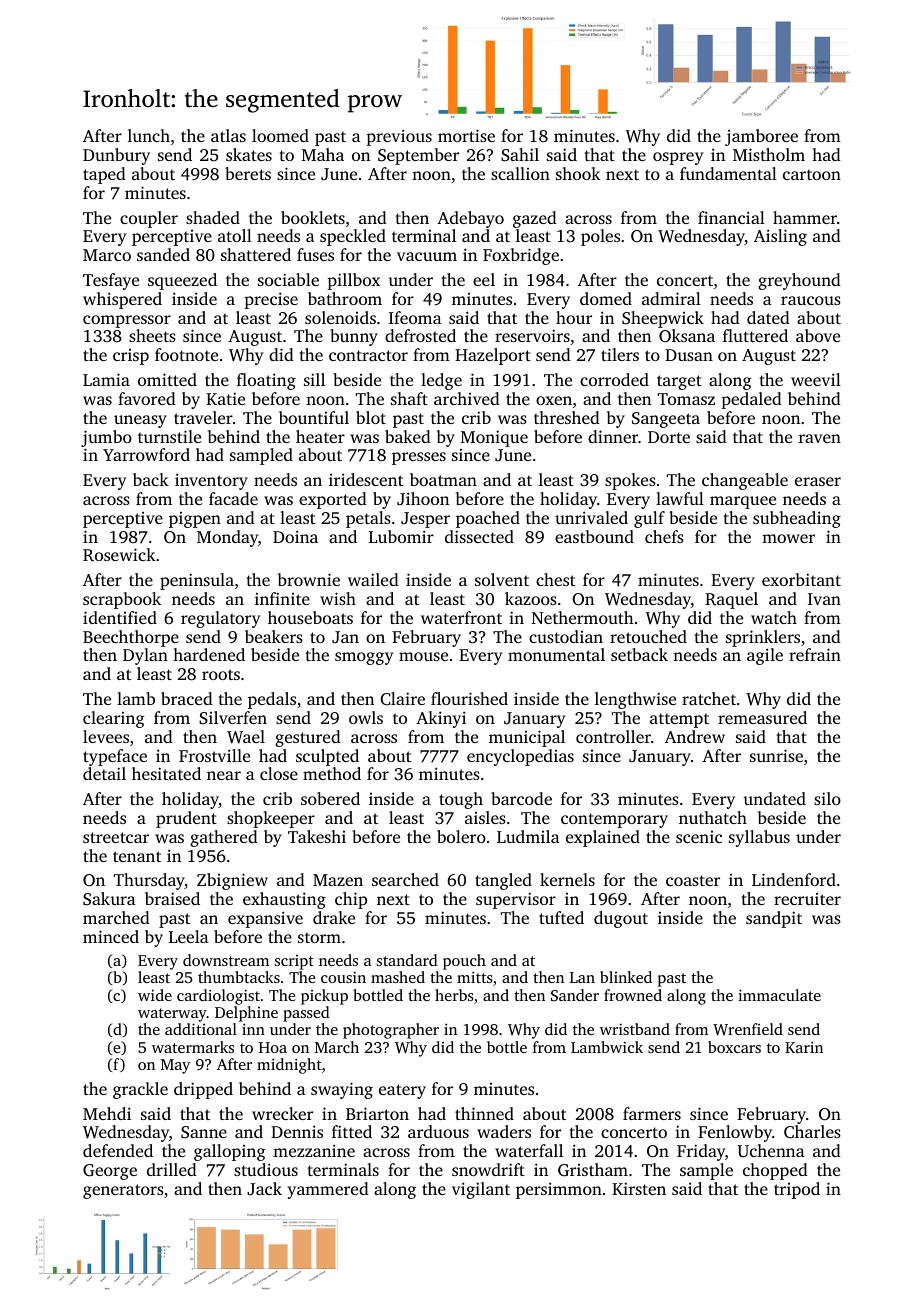  I want to click on mower, so click(788, 538).
